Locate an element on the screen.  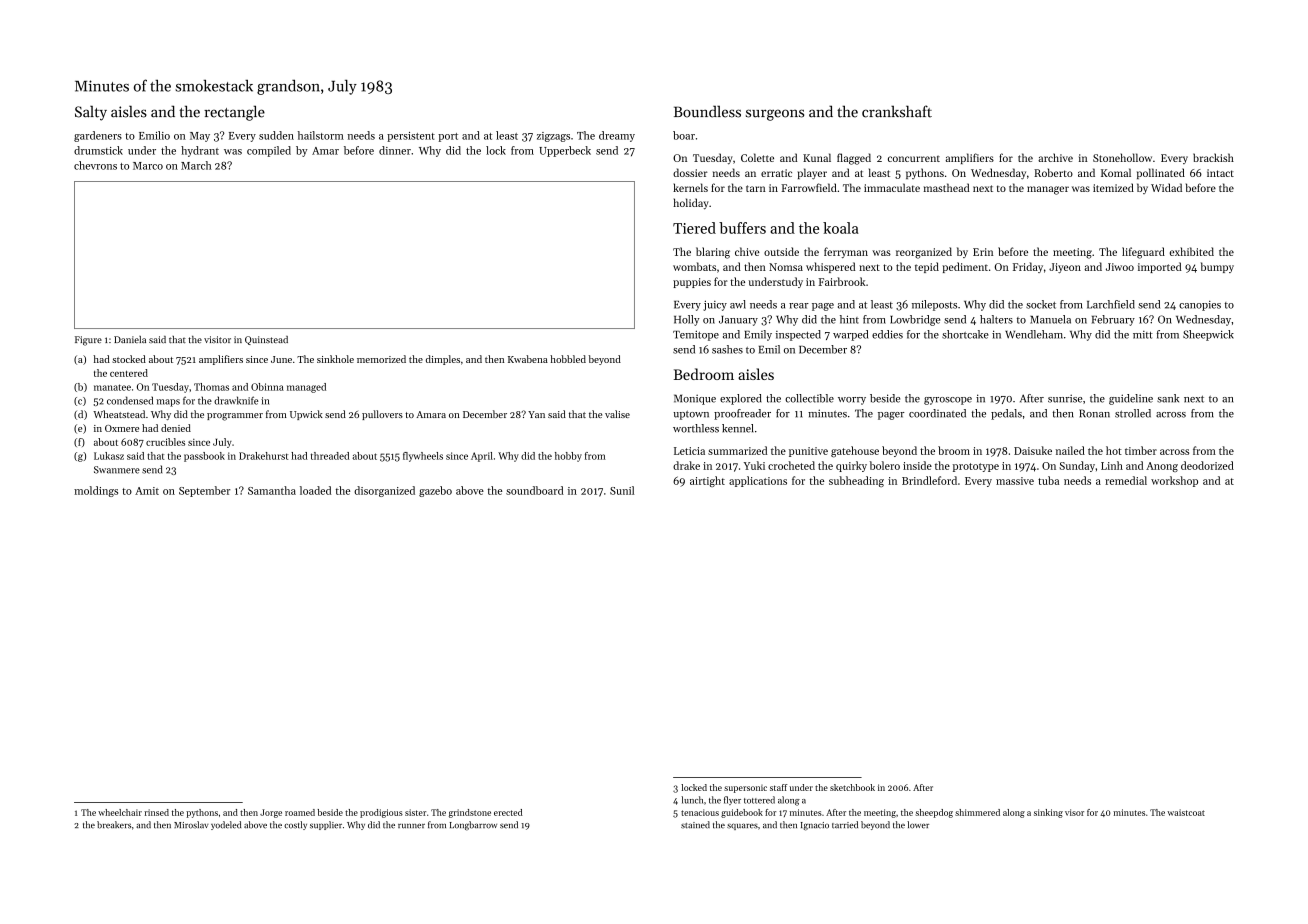
Marco is located at coordinates (148, 166).
